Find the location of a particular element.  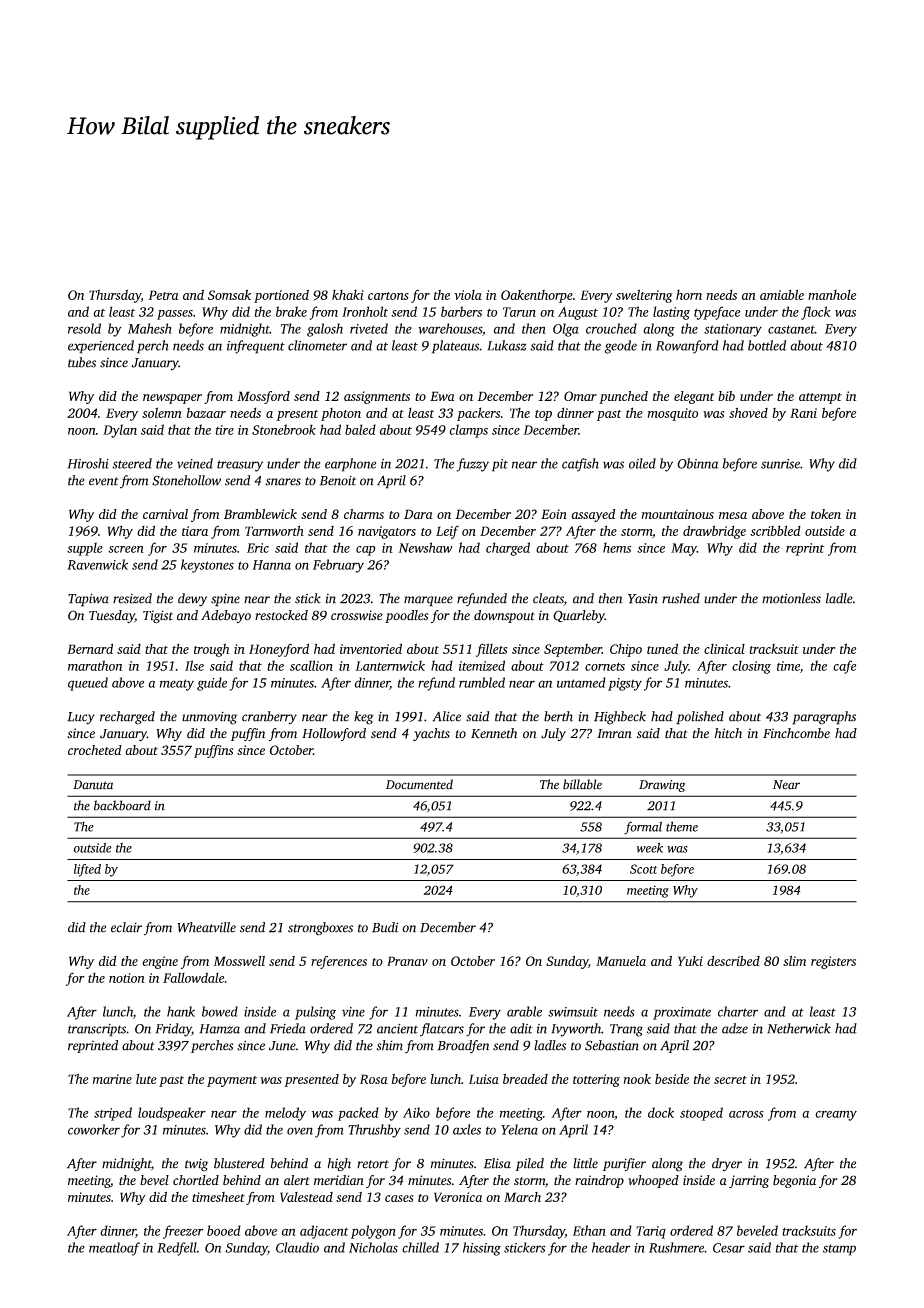

Hamza is located at coordinates (220, 1029).
